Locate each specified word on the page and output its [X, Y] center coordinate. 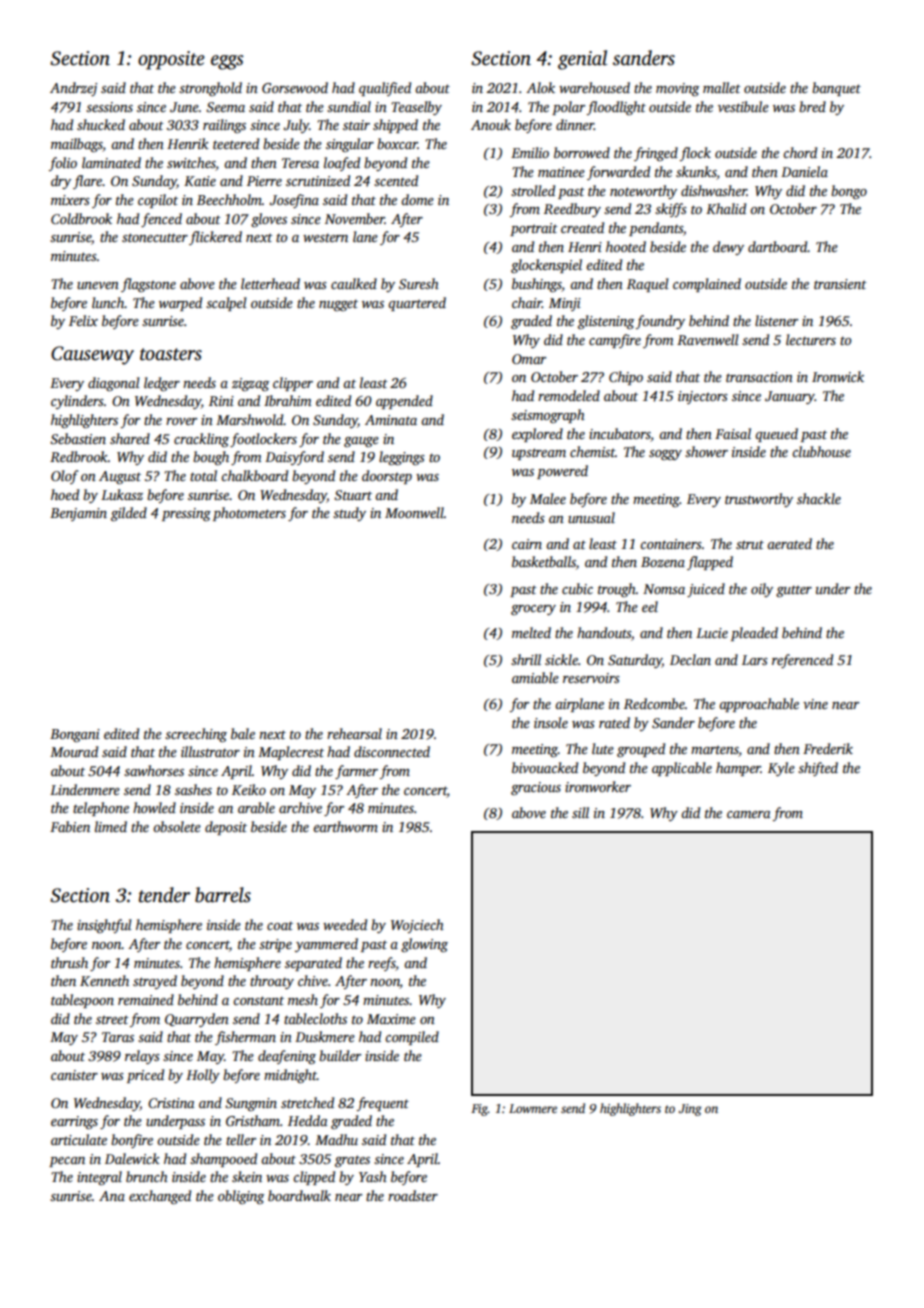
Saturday [635, 661]
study [349, 514]
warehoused [594, 87]
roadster [413, 1195]
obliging [241, 1197]
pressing [186, 514]
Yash [373, 1176]
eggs [227, 62]
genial [582, 60]
